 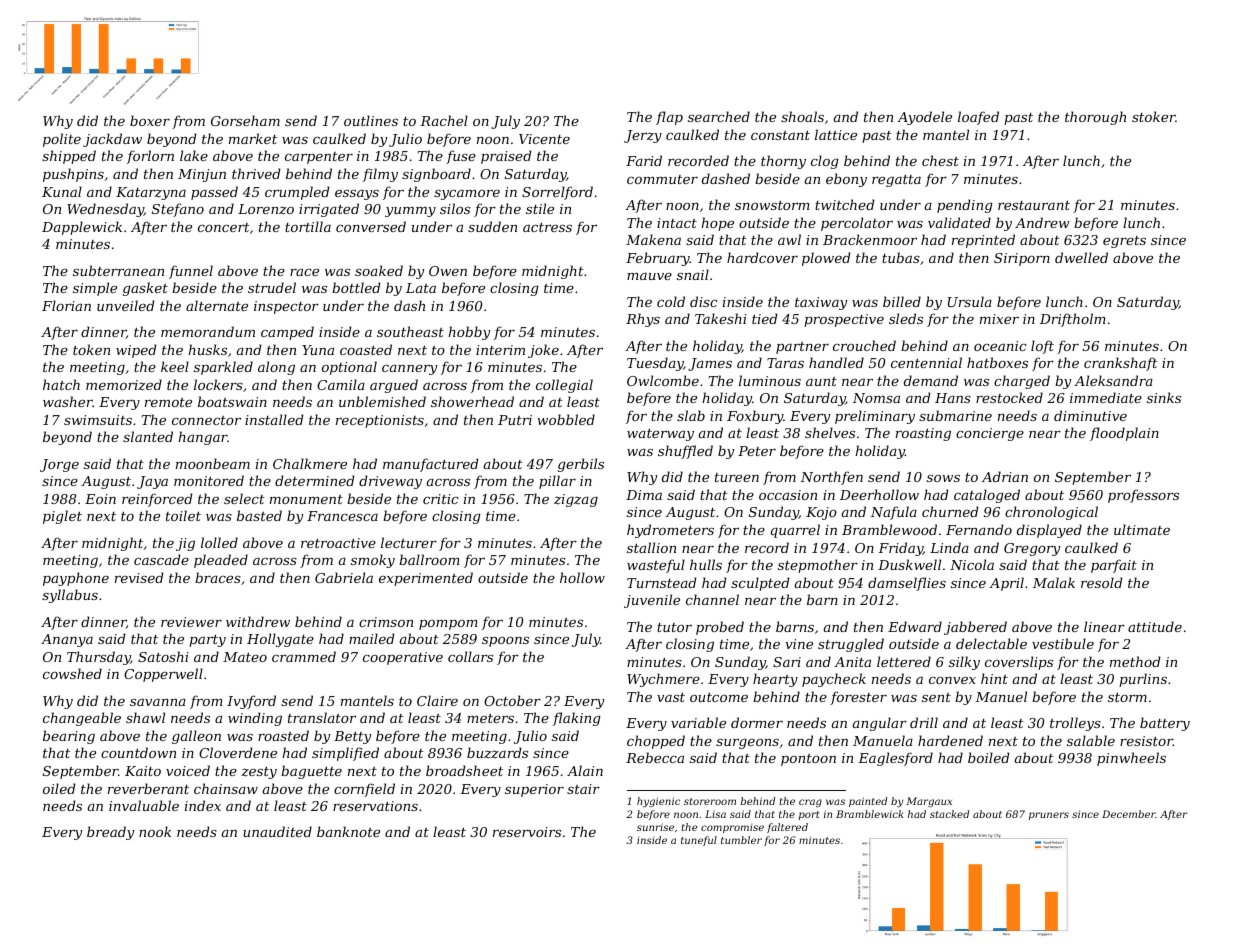 What do you see at coordinates (720, 628) in the document?
I see `probed` at bounding box center [720, 628].
